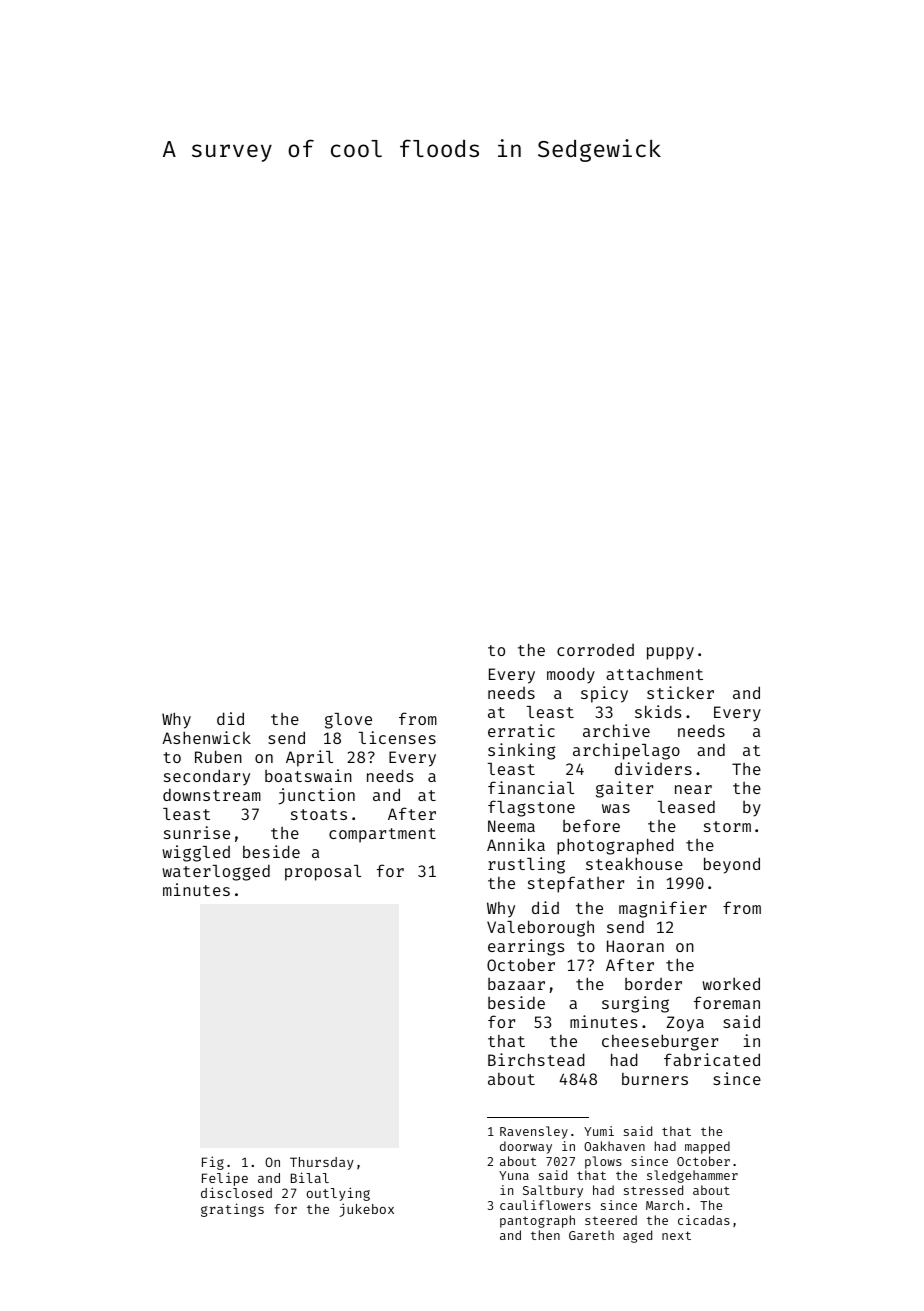 This screenshot has width=924, height=1311. What do you see at coordinates (576, 884) in the screenshot?
I see `stepfather` at bounding box center [576, 884].
